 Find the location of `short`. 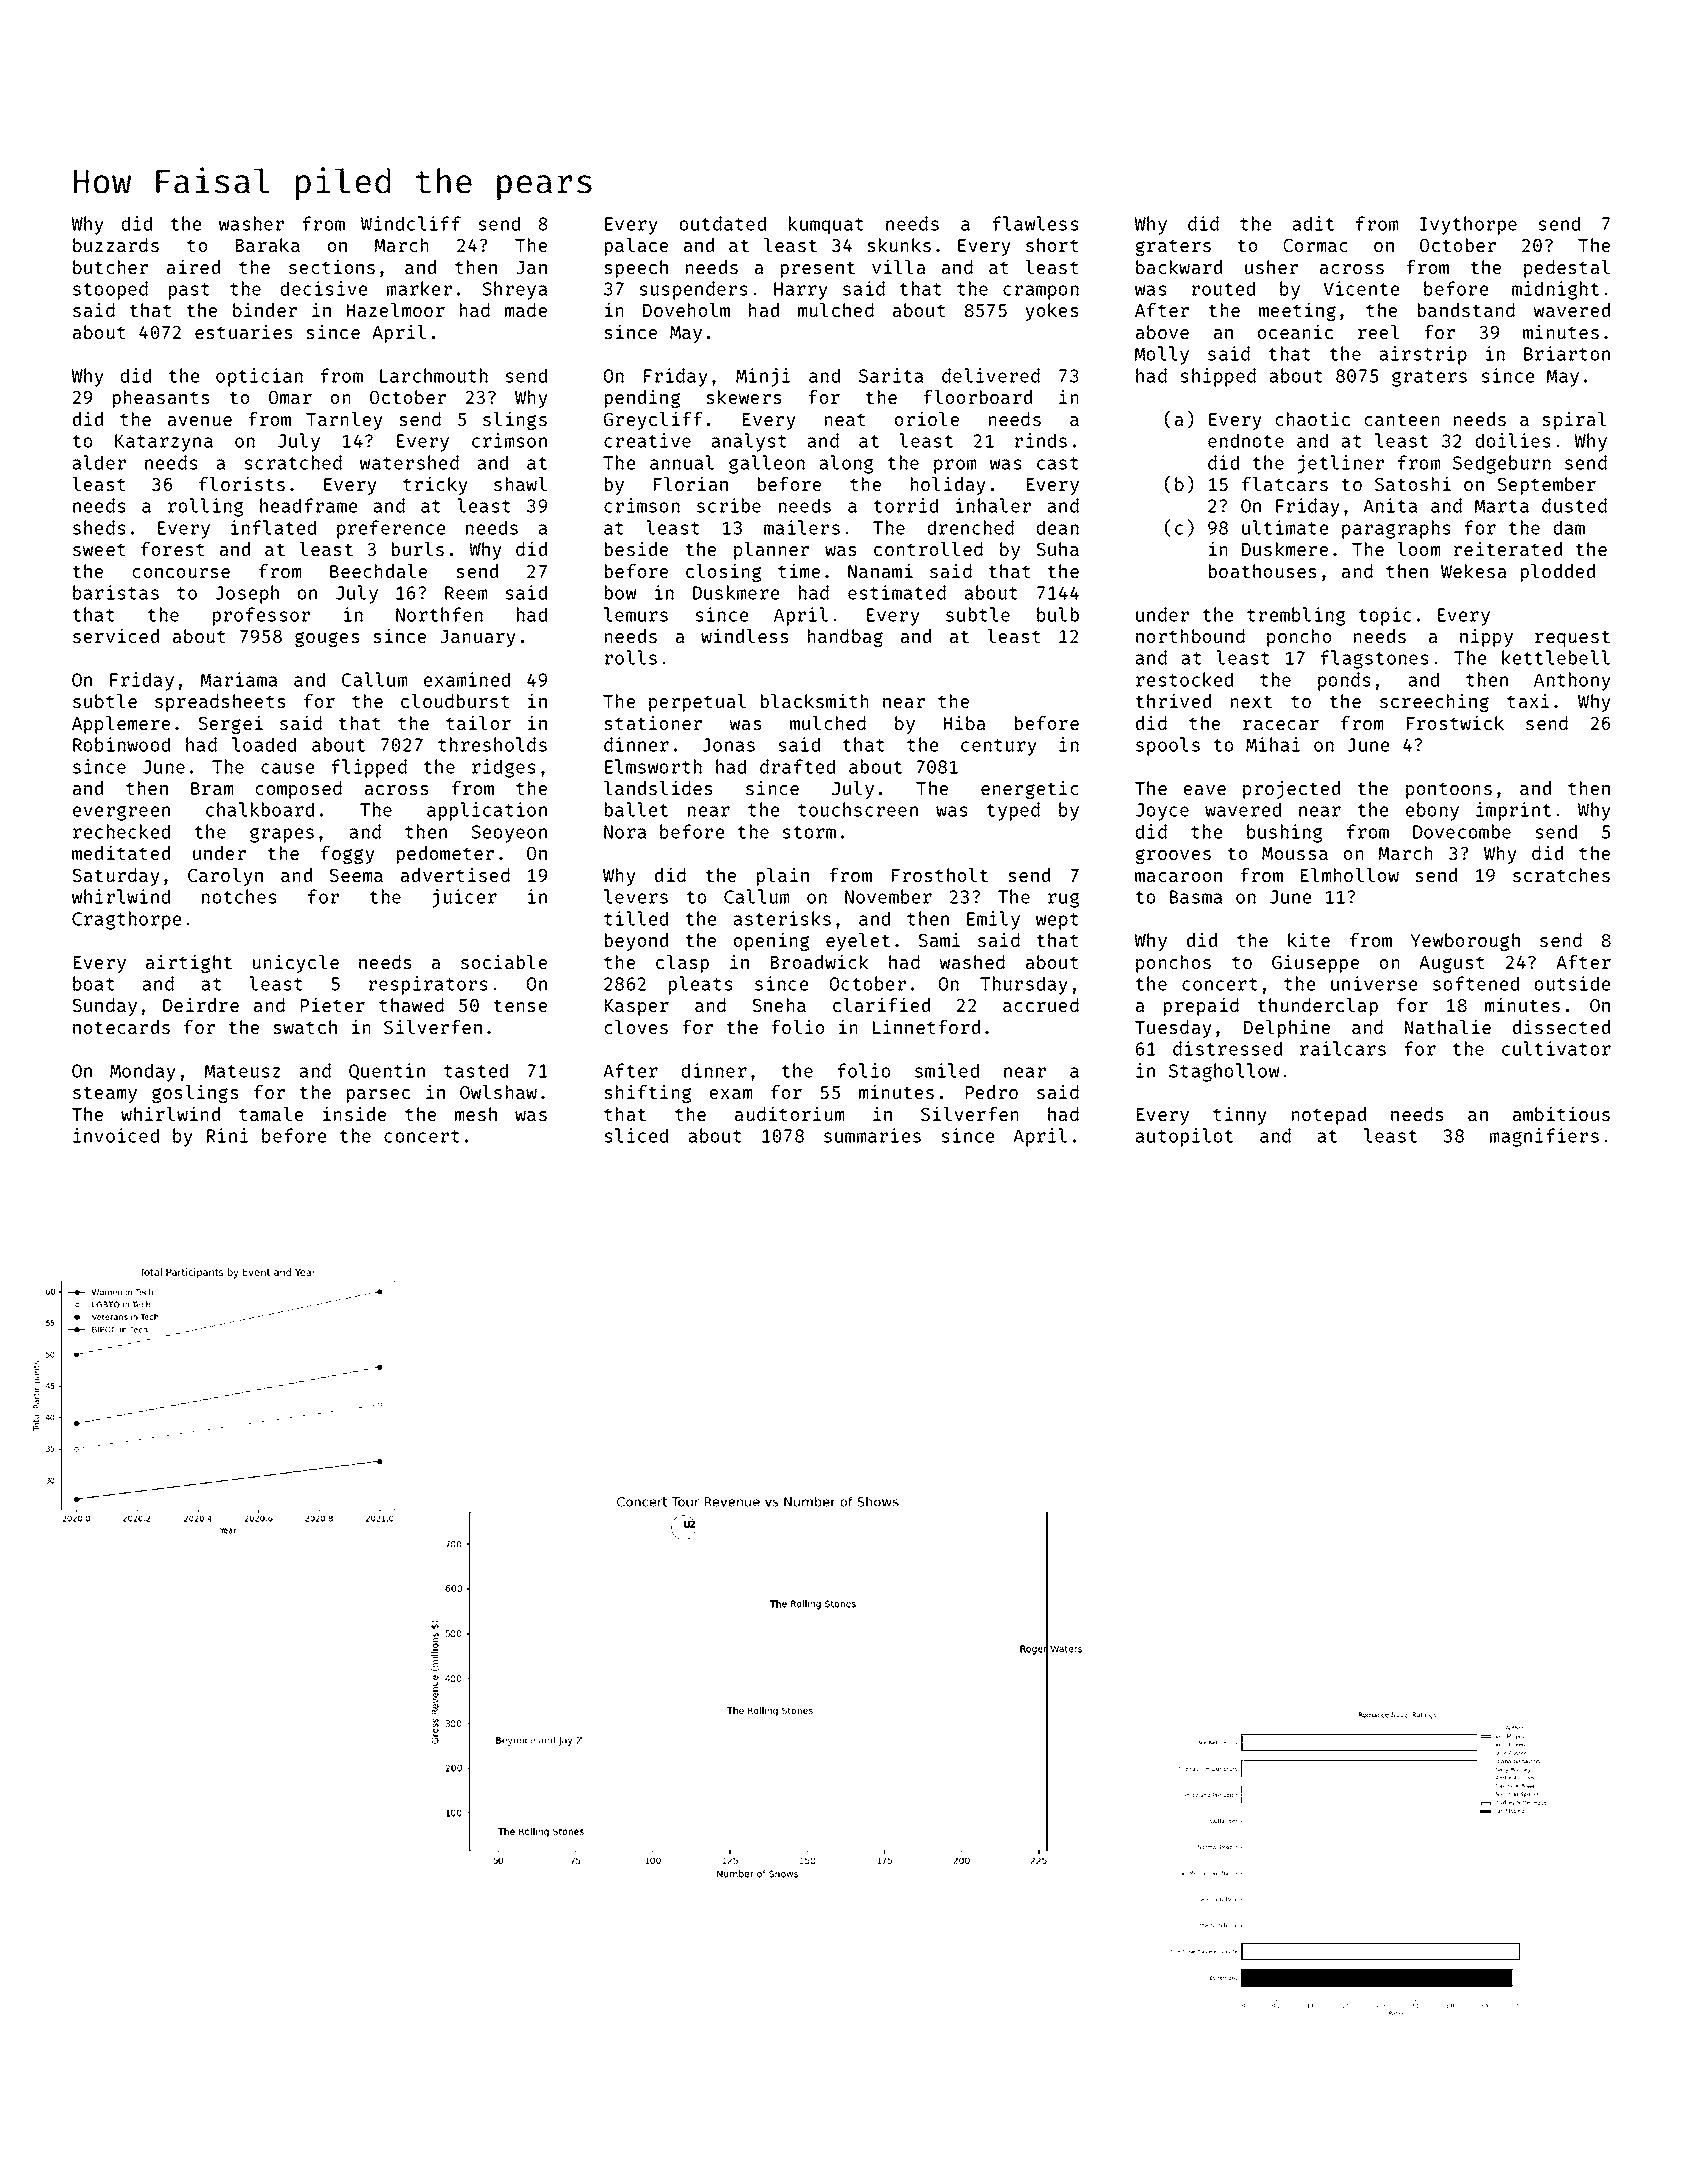

short is located at coordinates (1052, 245).
